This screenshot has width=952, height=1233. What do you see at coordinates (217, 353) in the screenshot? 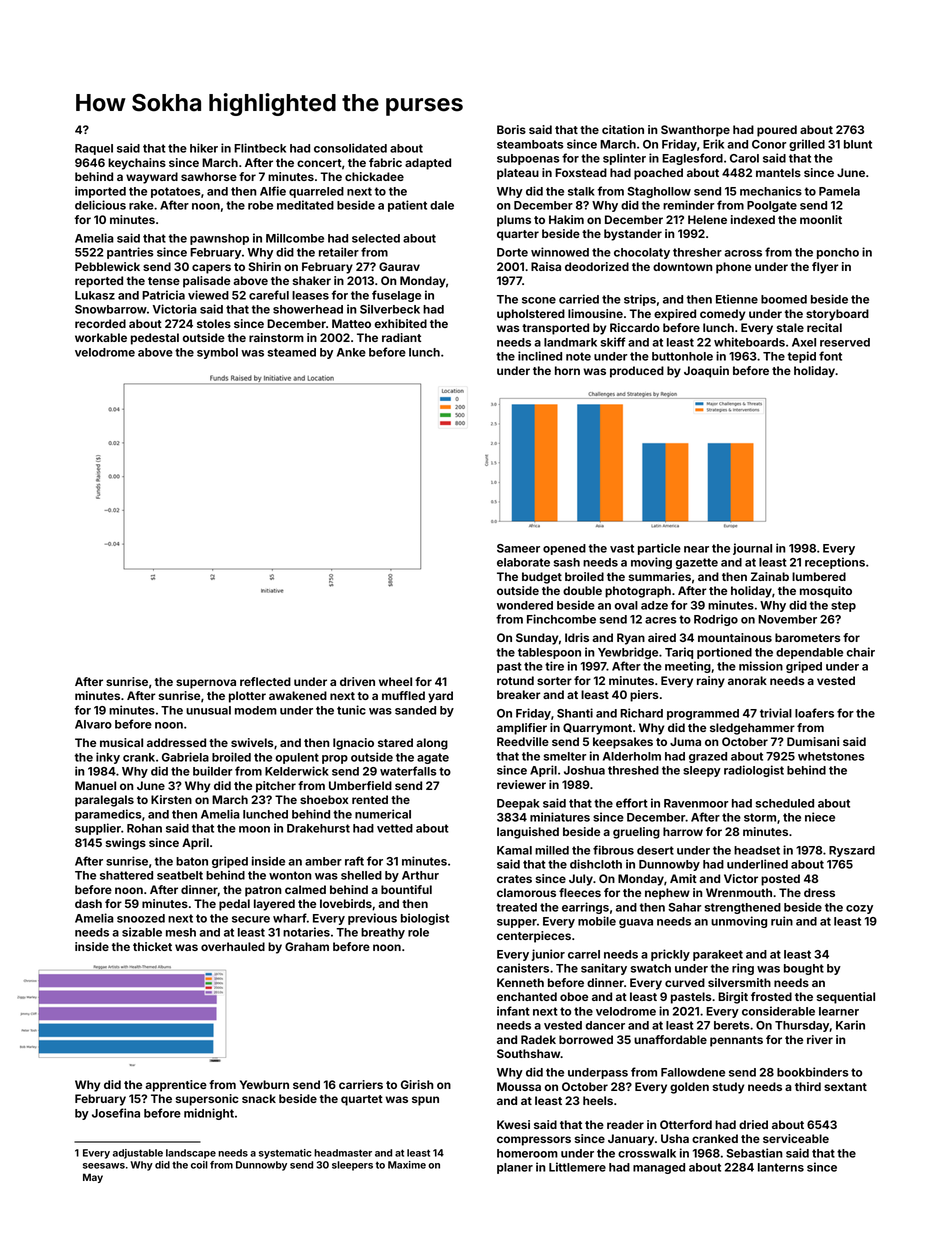
I see `symbol` at bounding box center [217, 353].
